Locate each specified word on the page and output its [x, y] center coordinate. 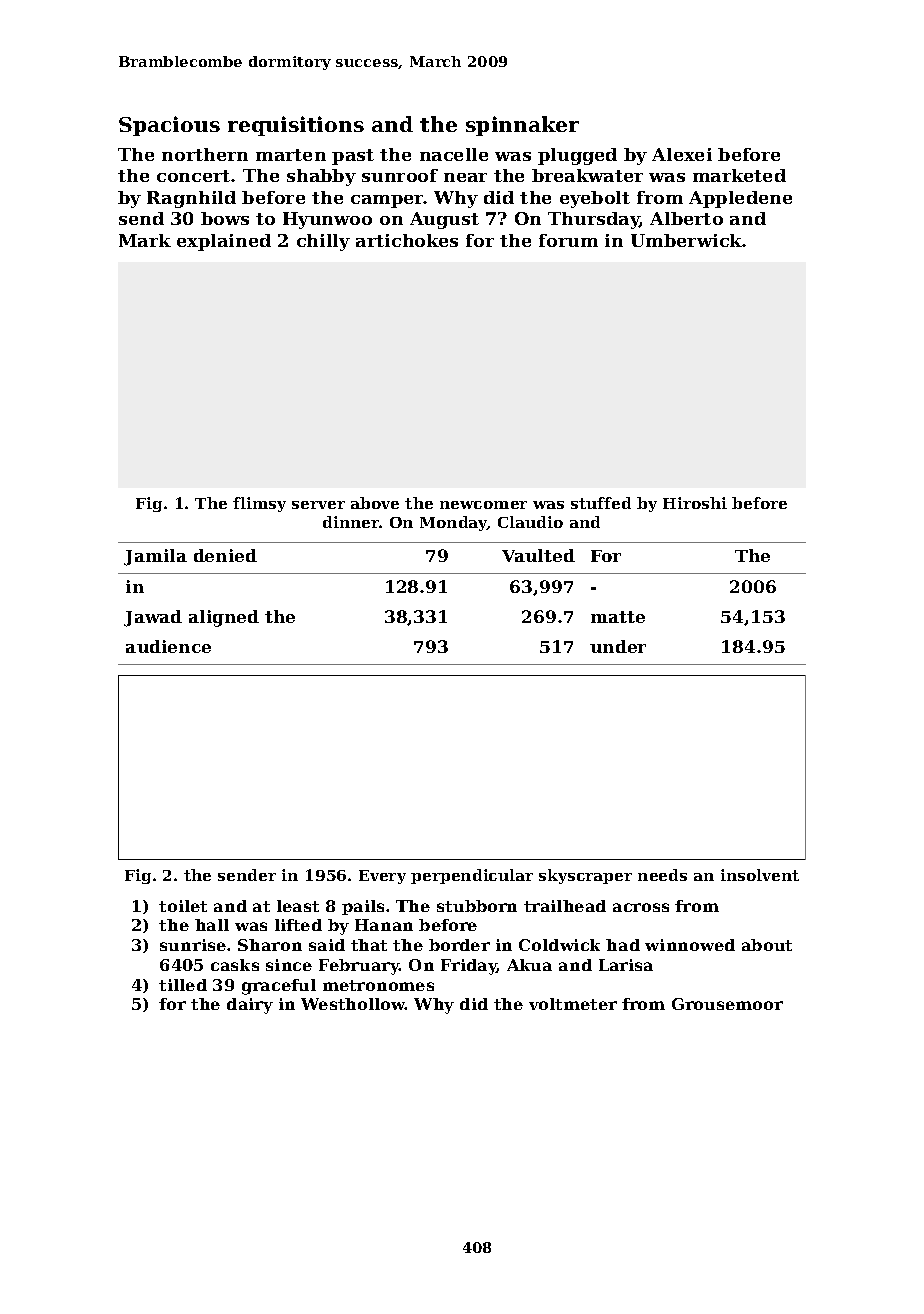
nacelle [454, 154]
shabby [321, 177]
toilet [183, 906]
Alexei [682, 154]
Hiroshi [695, 503]
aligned [224, 618]
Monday [454, 523]
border [459, 945]
